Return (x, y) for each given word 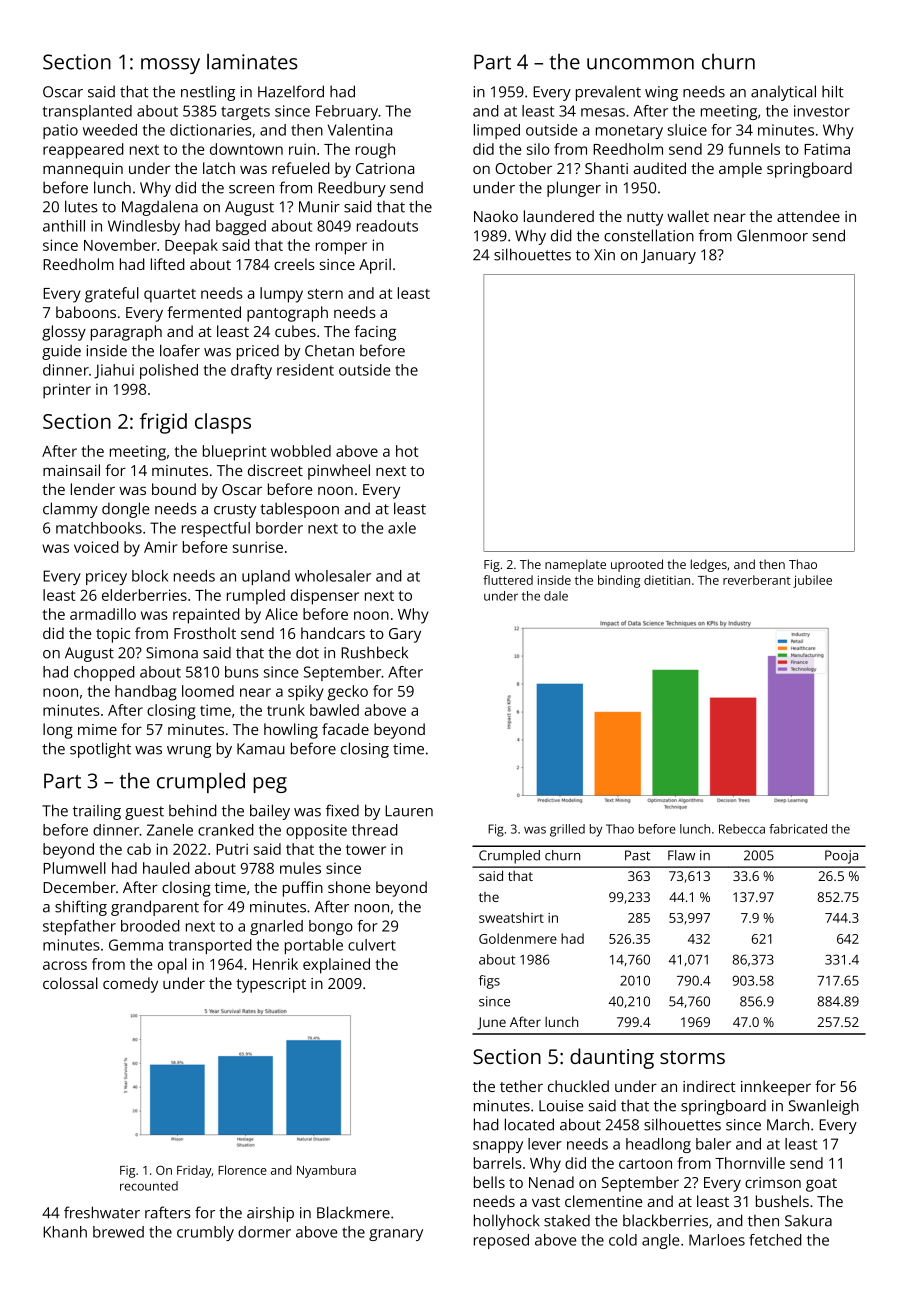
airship (270, 1214)
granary (396, 1235)
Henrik (275, 964)
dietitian (667, 580)
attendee (808, 216)
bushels (782, 1201)
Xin (604, 254)
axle (402, 528)
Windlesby (144, 227)
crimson (773, 1182)
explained (336, 966)
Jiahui (114, 371)
